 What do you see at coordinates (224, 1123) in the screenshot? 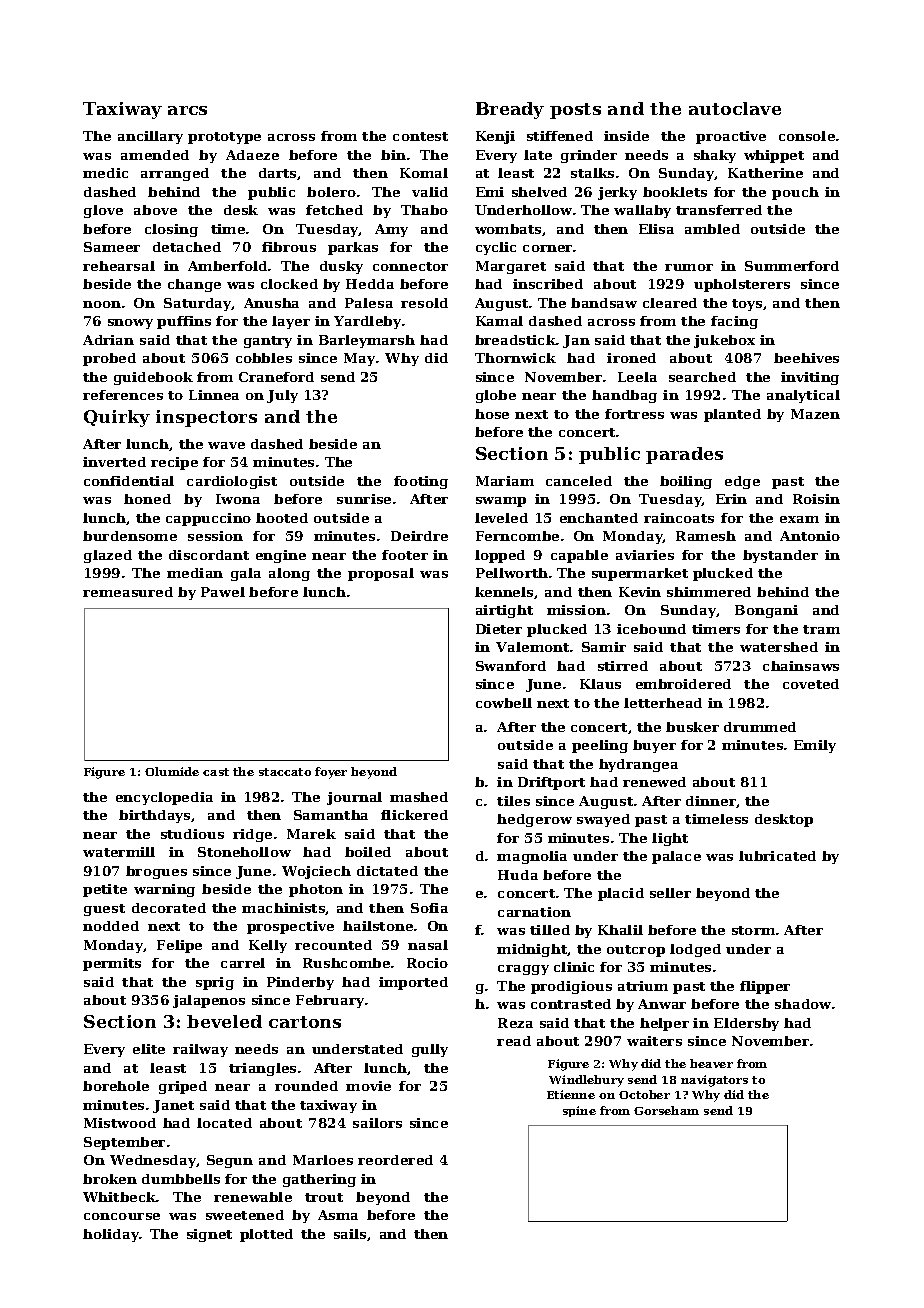
I see `located` at bounding box center [224, 1123].
